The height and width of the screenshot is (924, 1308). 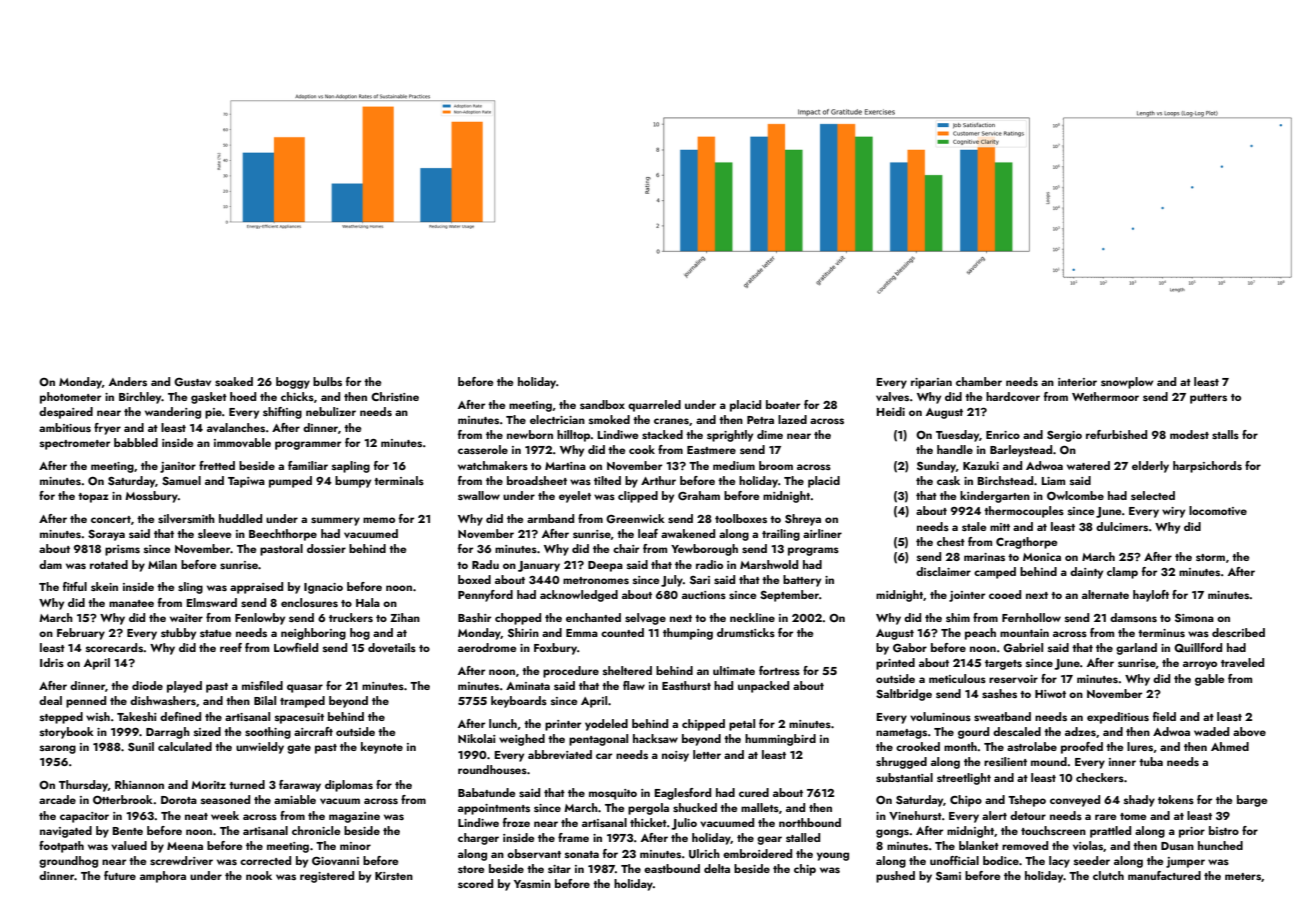 What do you see at coordinates (1105, 396) in the screenshot?
I see `Wethermoor` at bounding box center [1105, 396].
